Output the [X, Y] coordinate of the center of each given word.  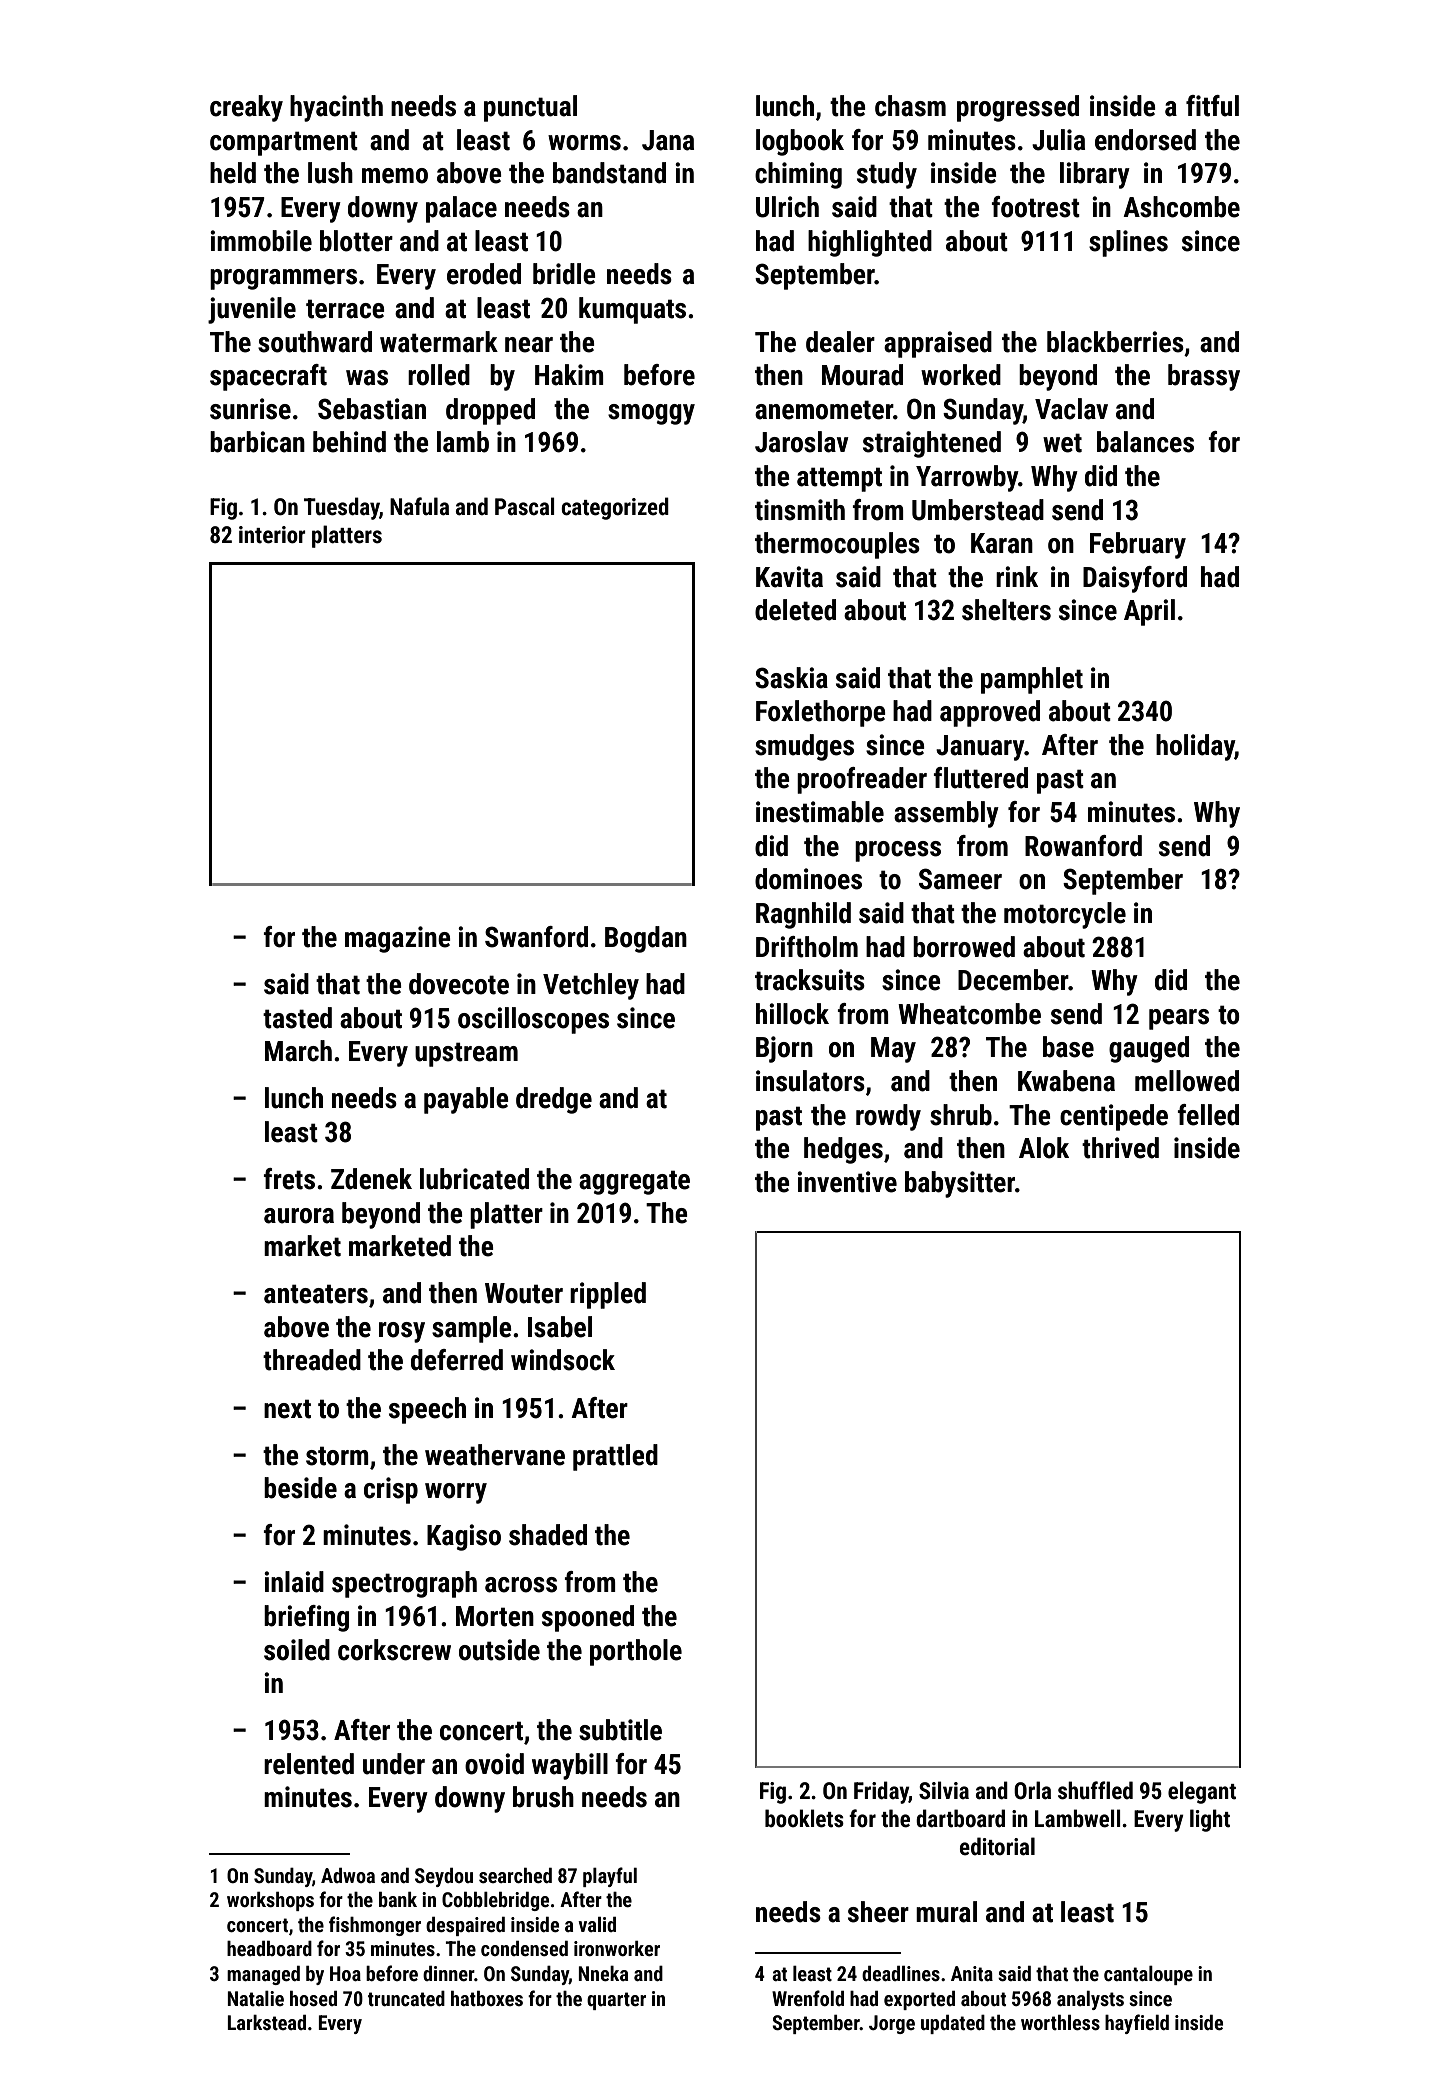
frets [289, 1179]
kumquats [632, 310]
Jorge [892, 2024]
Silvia [944, 1790]
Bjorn [784, 1049]
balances [1145, 442]
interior [272, 535]
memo [395, 176]
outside [499, 1650]
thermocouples [837, 545]
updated [953, 2024]
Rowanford [1083, 846]
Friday [881, 1792]
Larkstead [266, 2022]
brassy [1204, 377]
